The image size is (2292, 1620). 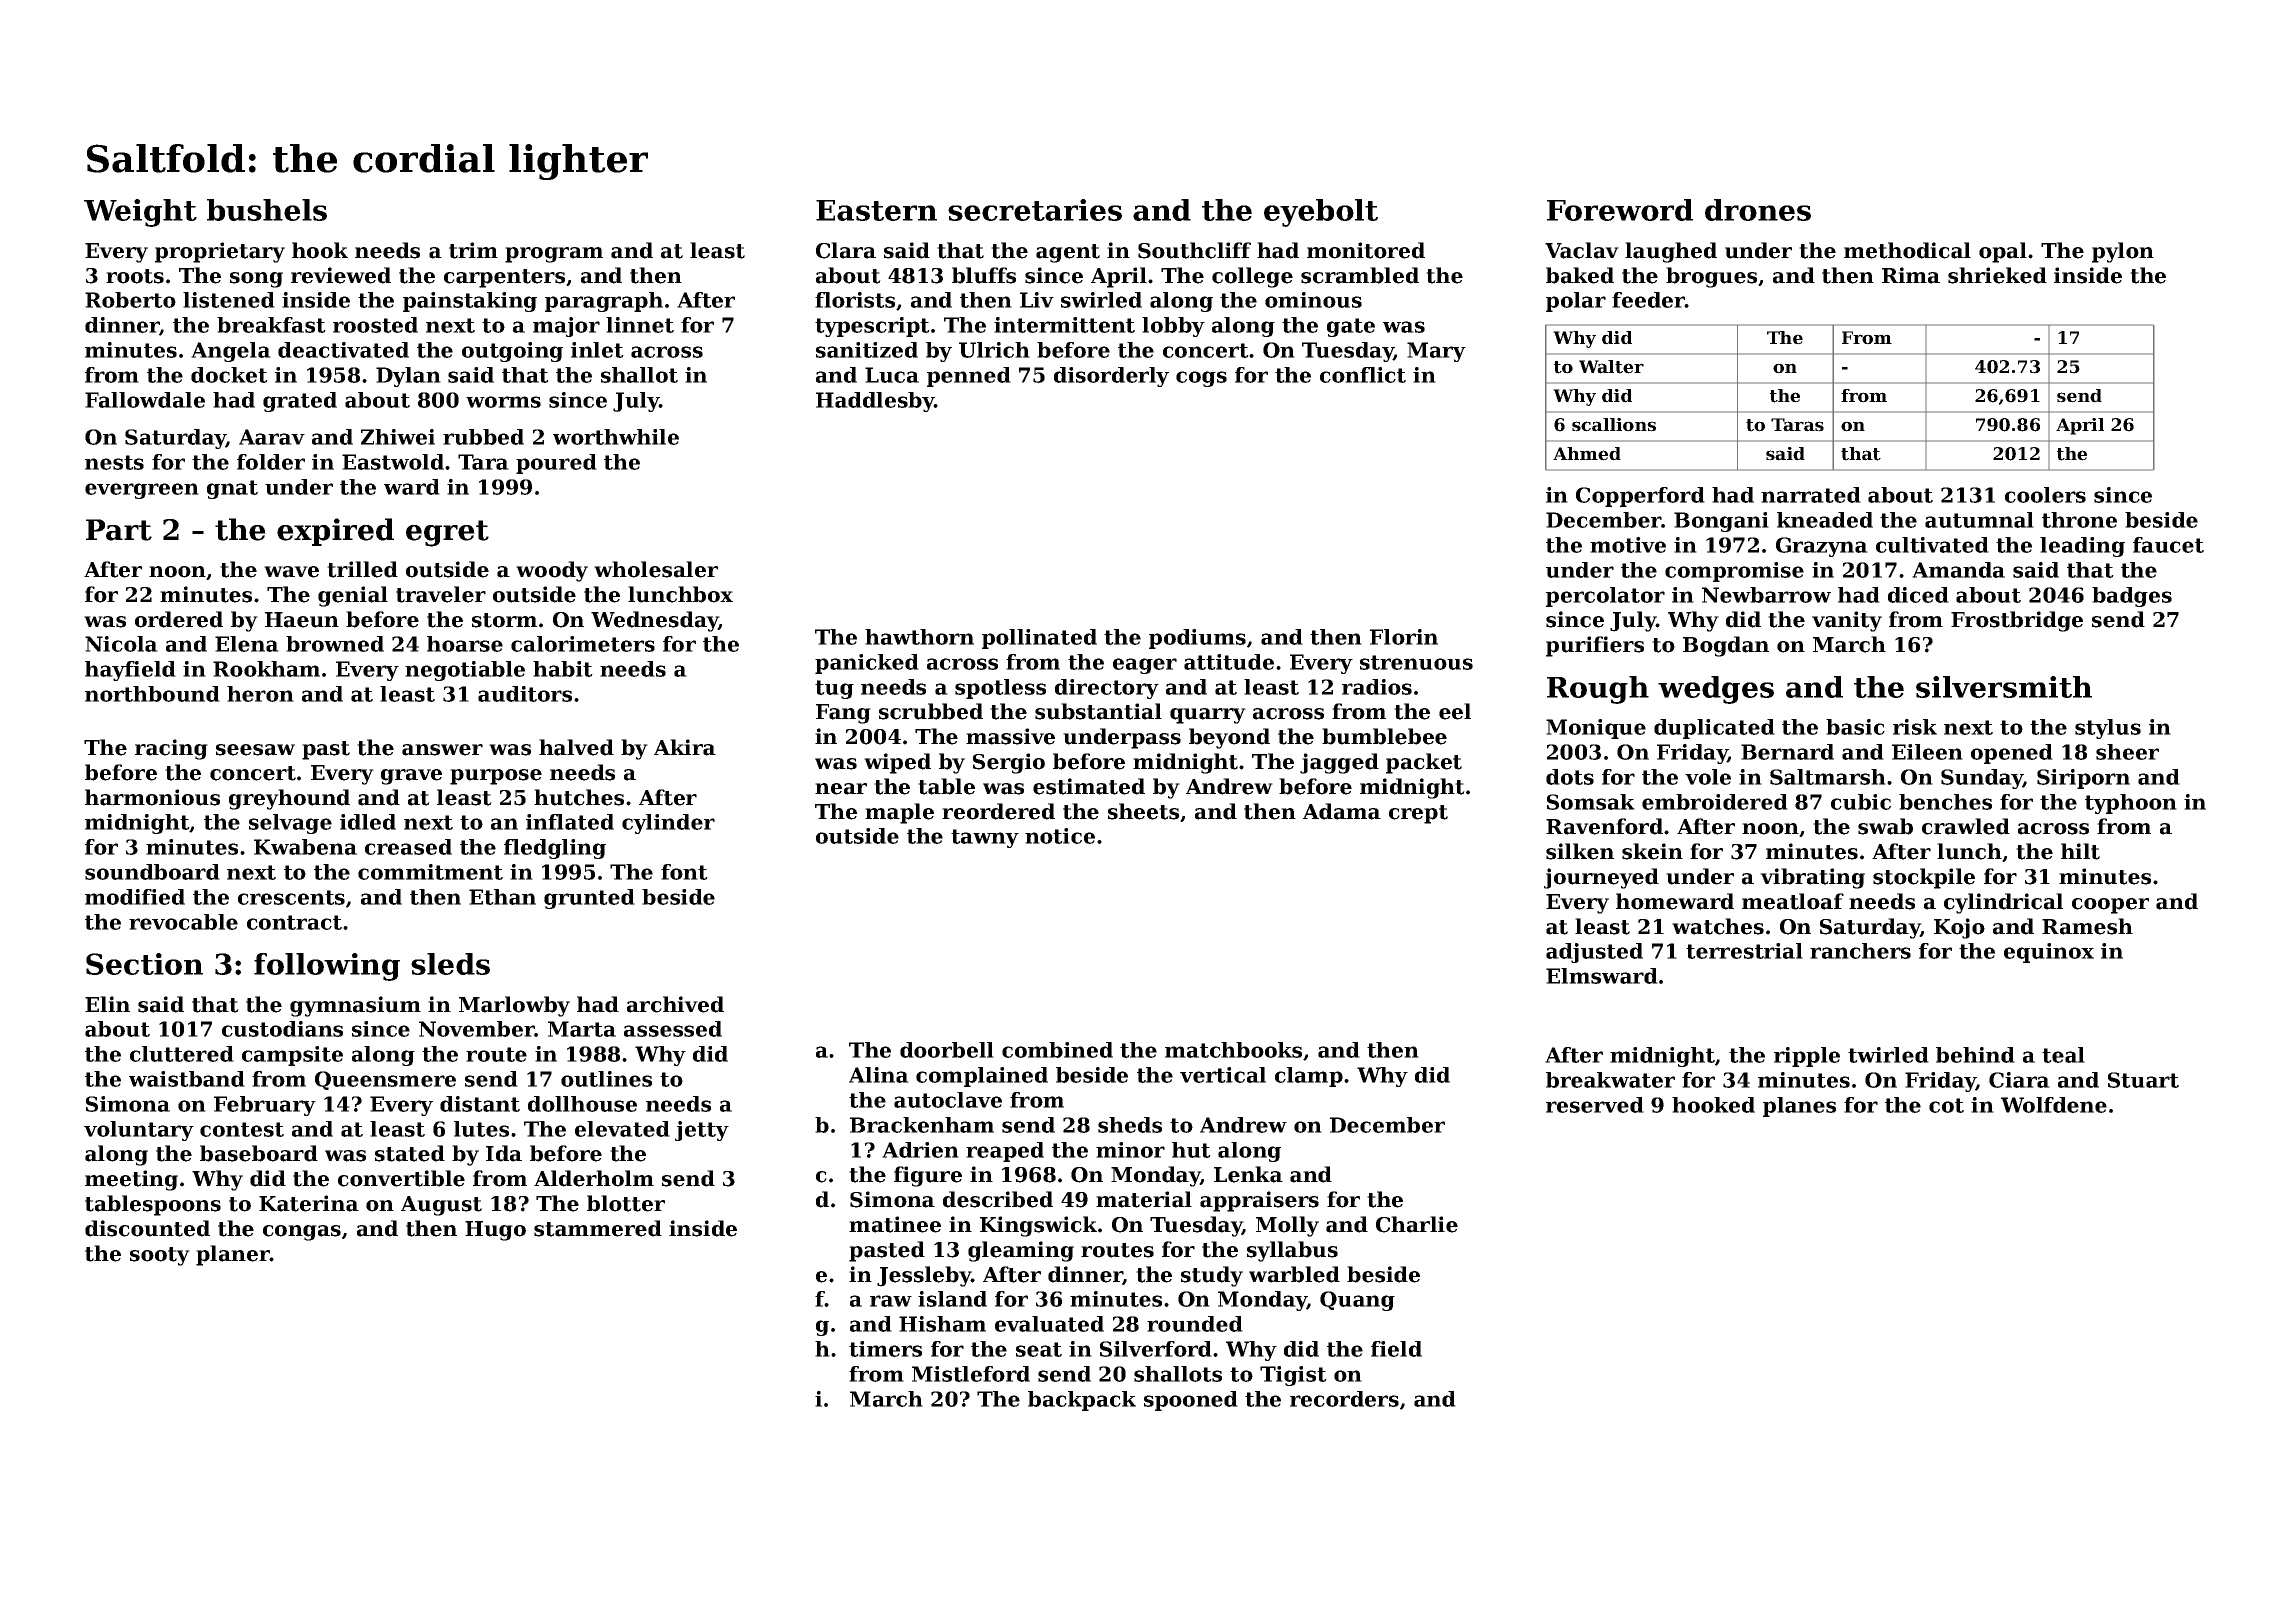 I want to click on drones, so click(x=1758, y=210).
